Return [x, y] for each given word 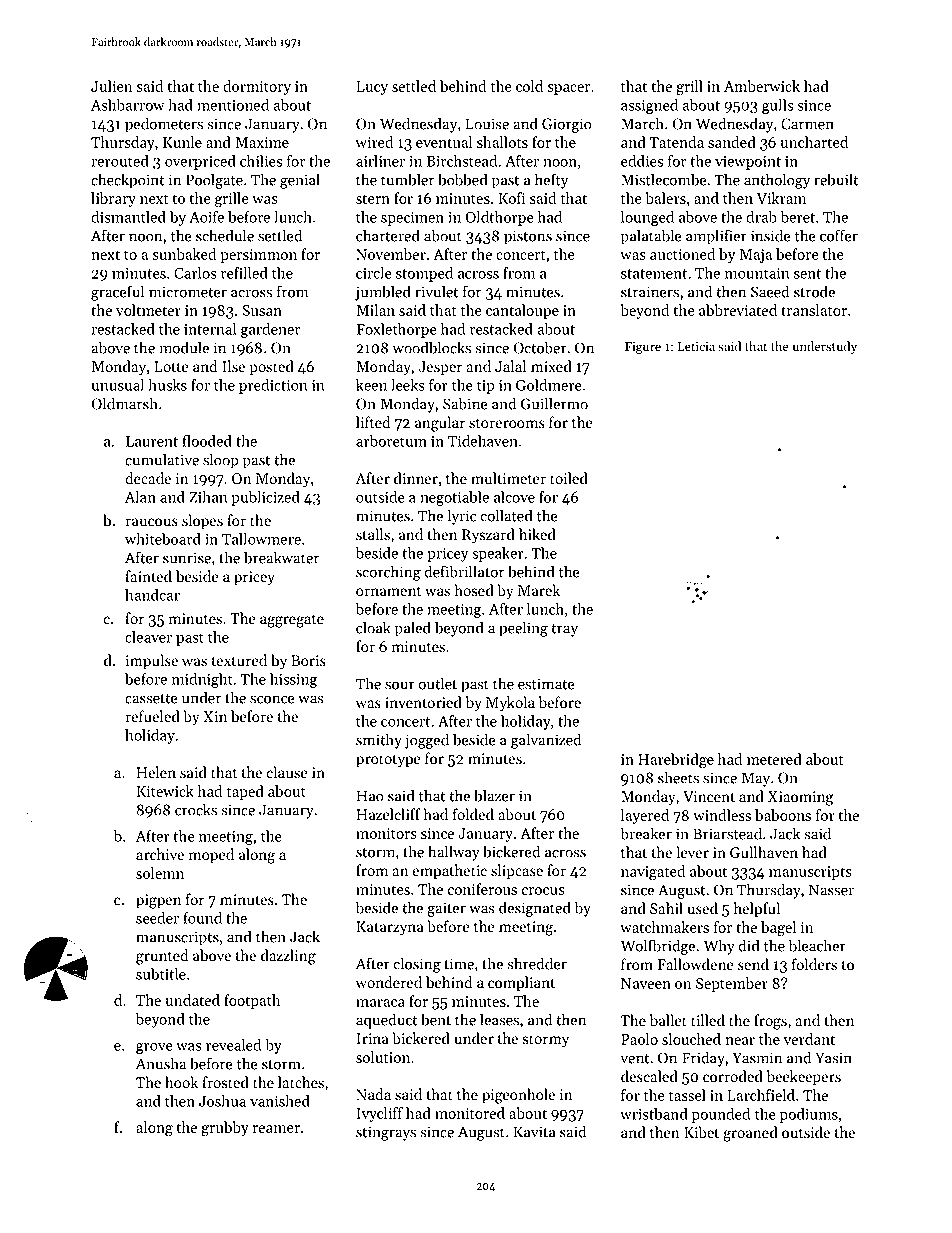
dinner [416, 478]
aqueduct [386, 1021]
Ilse [233, 366]
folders [814, 964]
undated [192, 1000]
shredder [537, 963]
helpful [757, 910]
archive [160, 854]
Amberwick [762, 86]
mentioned [233, 105]
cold [529, 86]
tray [565, 630]
